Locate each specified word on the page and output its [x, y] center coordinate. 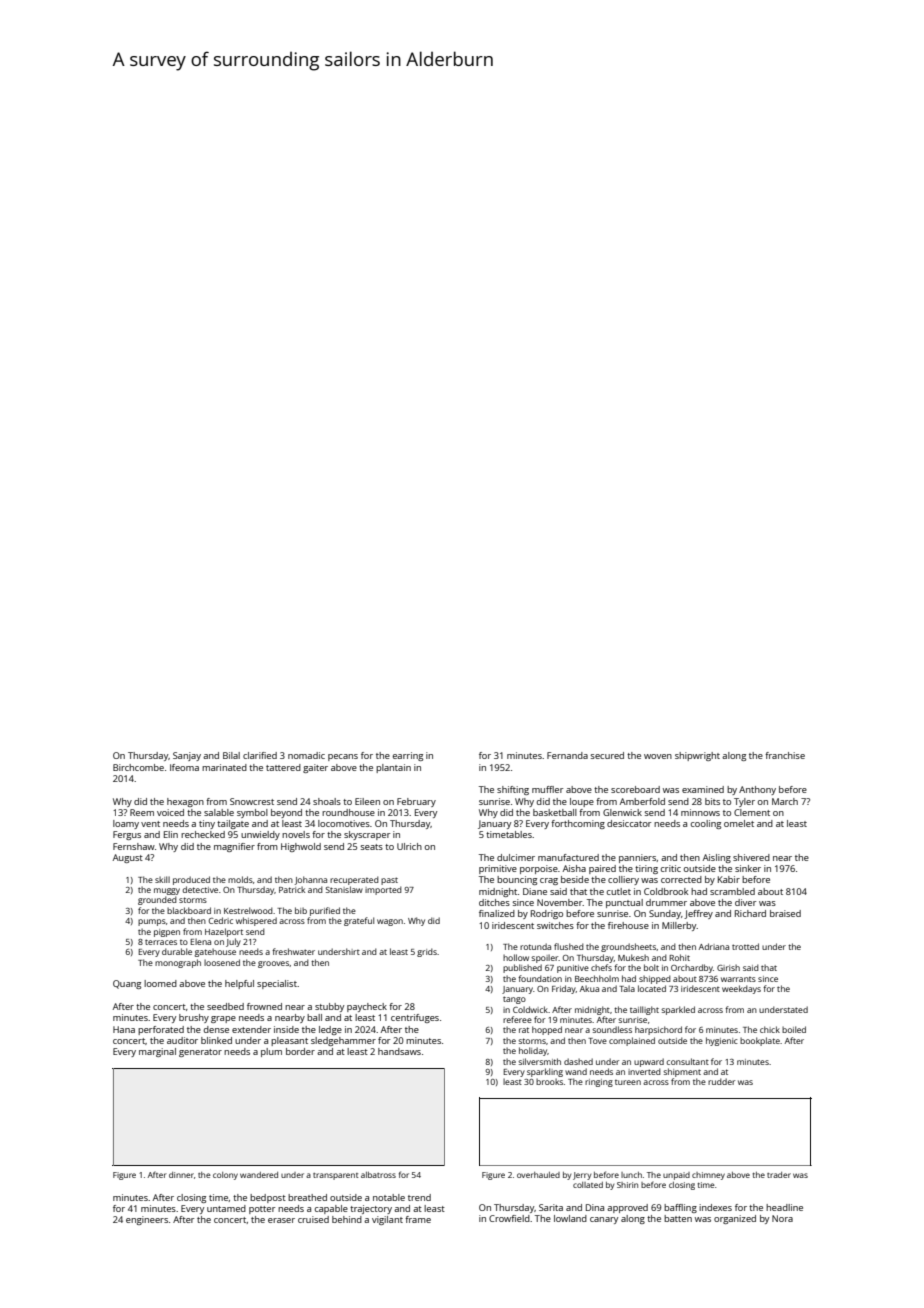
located [652, 988]
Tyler [744, 802]
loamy [126, 824]
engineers [147, 1220]
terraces [161, 942]
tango [514, 1000]
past [389, 881]
